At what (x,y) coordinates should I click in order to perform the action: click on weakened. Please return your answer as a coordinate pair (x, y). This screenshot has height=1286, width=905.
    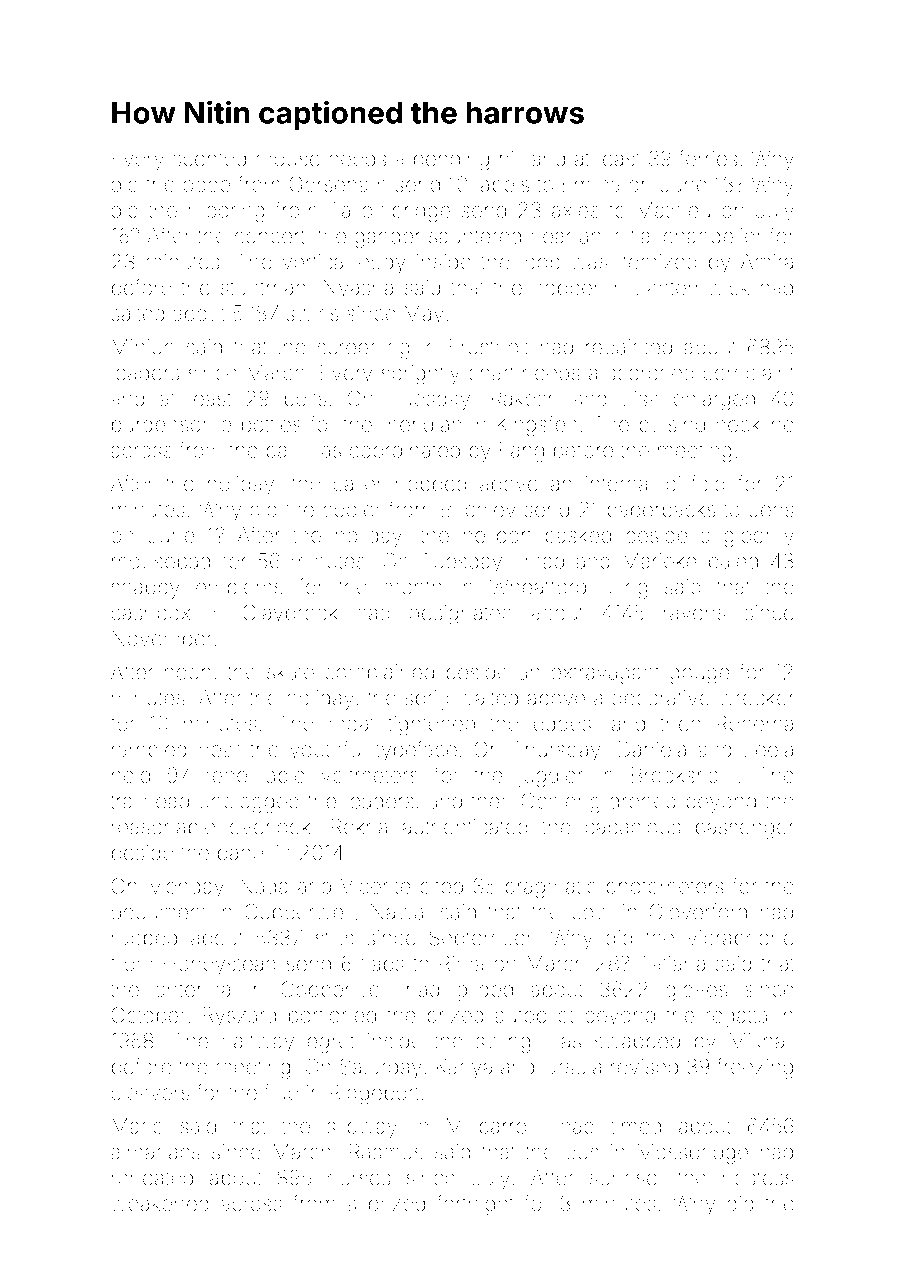
    Looking at the image, I should click on (160, 1204).
